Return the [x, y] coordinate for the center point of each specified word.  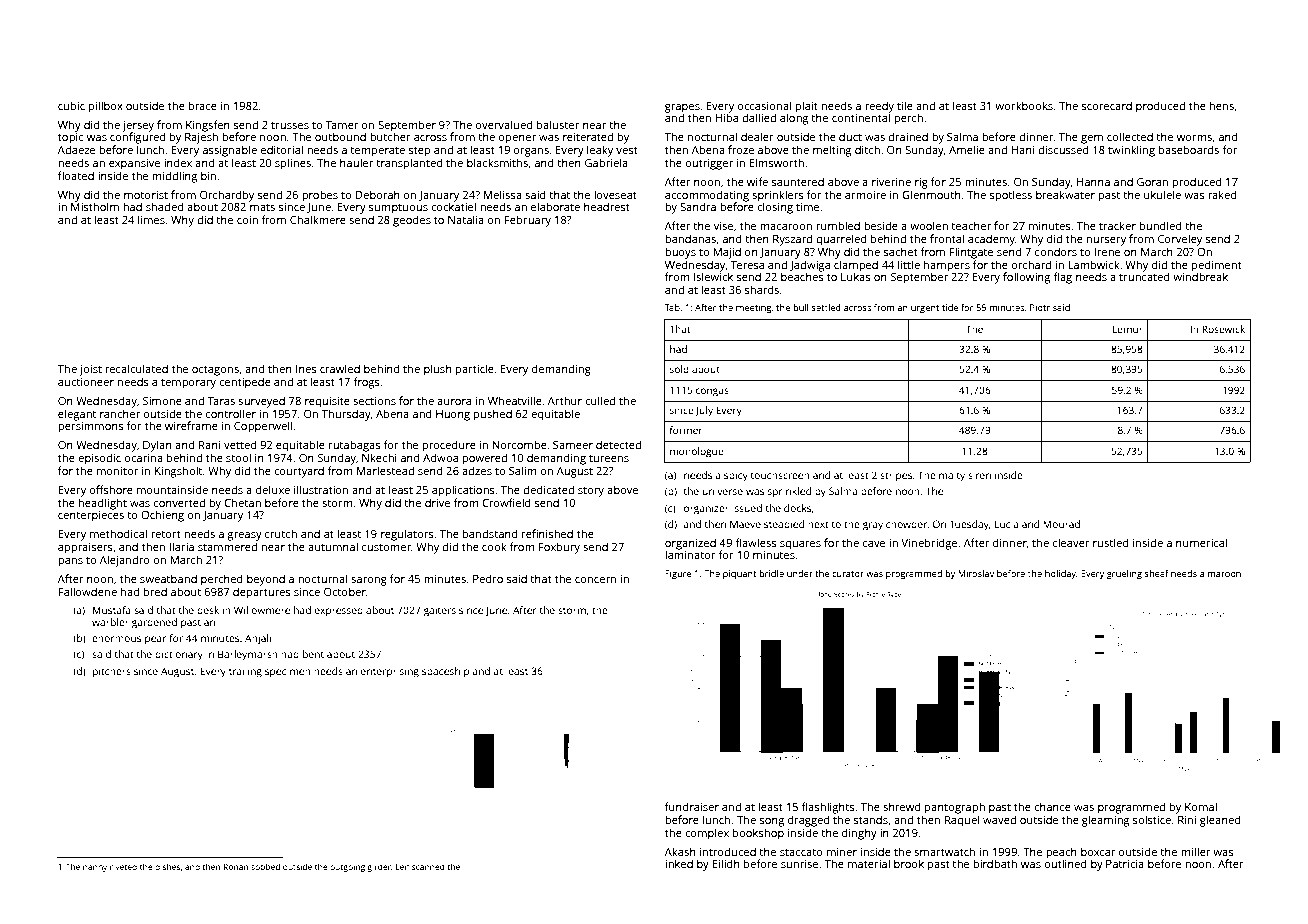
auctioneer [86, 382]
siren [979, 475]
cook [494, 546]
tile [905, 105]
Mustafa [112, 610]
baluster [558, 124]
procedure [449, 446]
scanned [428, 866]
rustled [1111, 542]
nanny [95, 868]
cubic [71, 105]
